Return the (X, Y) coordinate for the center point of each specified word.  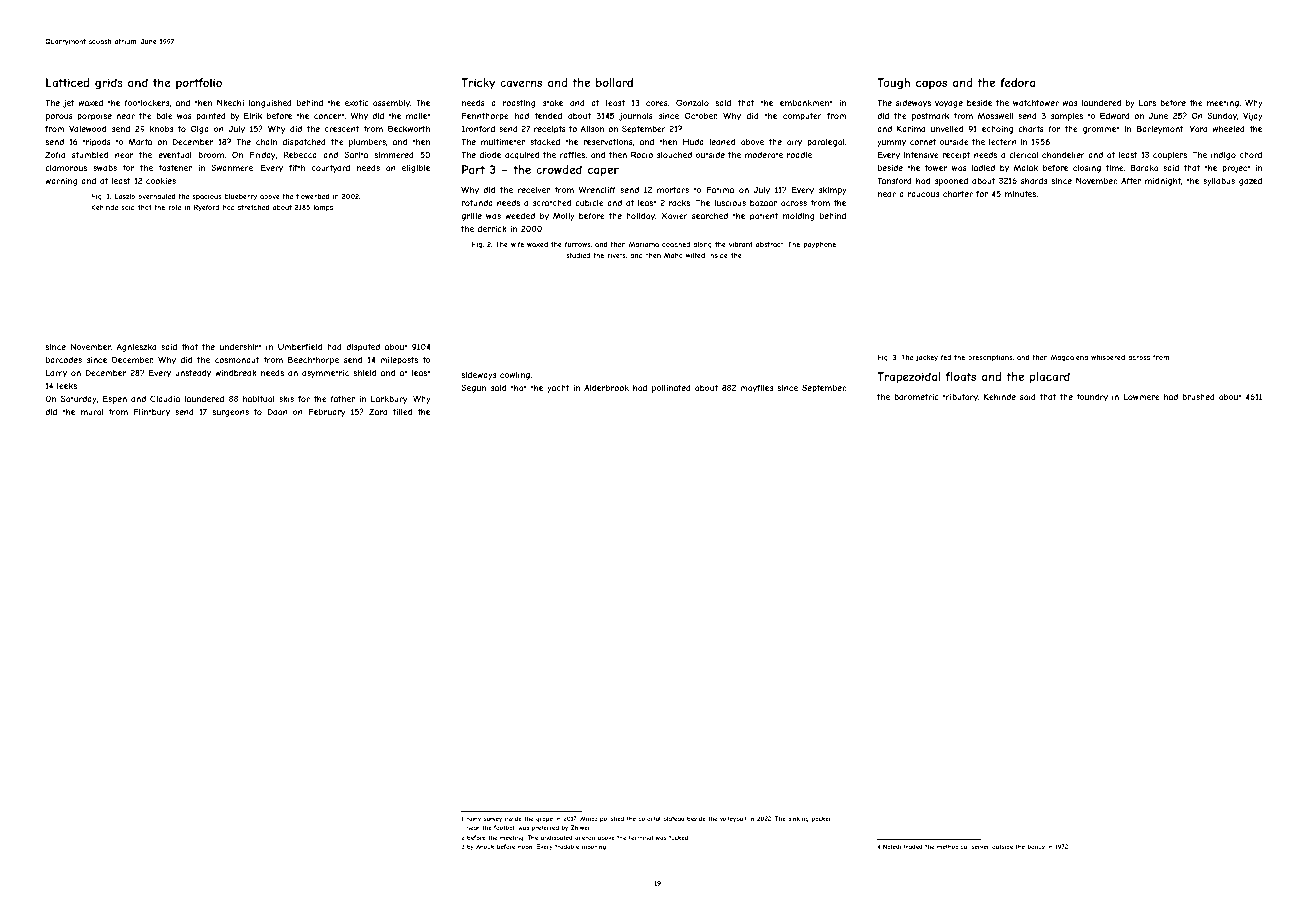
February (326, 412)
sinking (798, 819)
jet (69, 103)
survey (493, 819)
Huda (693, 141)
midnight (1163, 181)
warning (61, 182)
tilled (402, 411)
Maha (673, 255)
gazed (1250, 181)
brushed (1198, 397)
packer (822, 819)
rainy (473, 819)
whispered (1108, 358)
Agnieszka (136, 347)
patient (764, 217)
